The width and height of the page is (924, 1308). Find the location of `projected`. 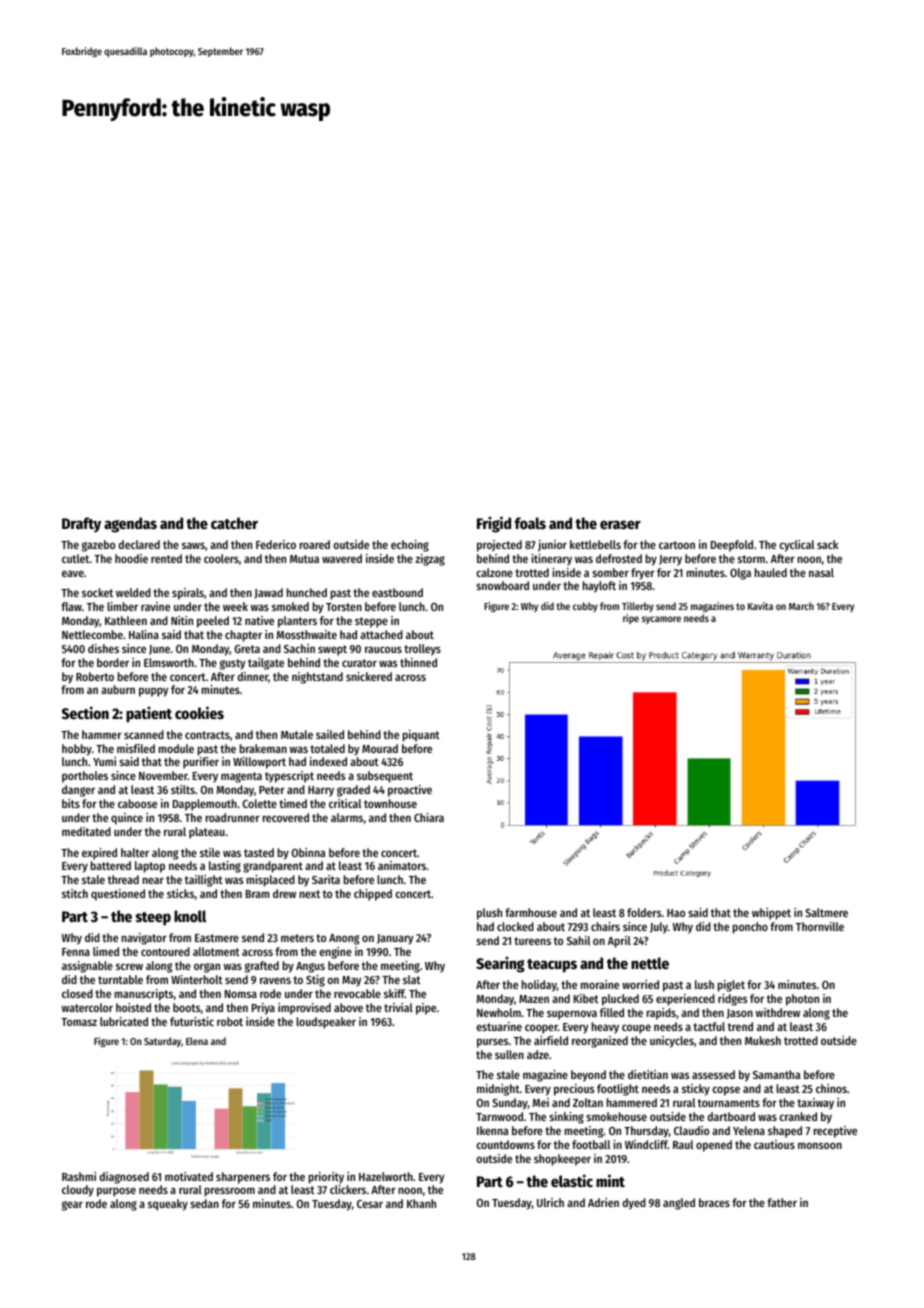

projected is located at coordinates (499, 546).
